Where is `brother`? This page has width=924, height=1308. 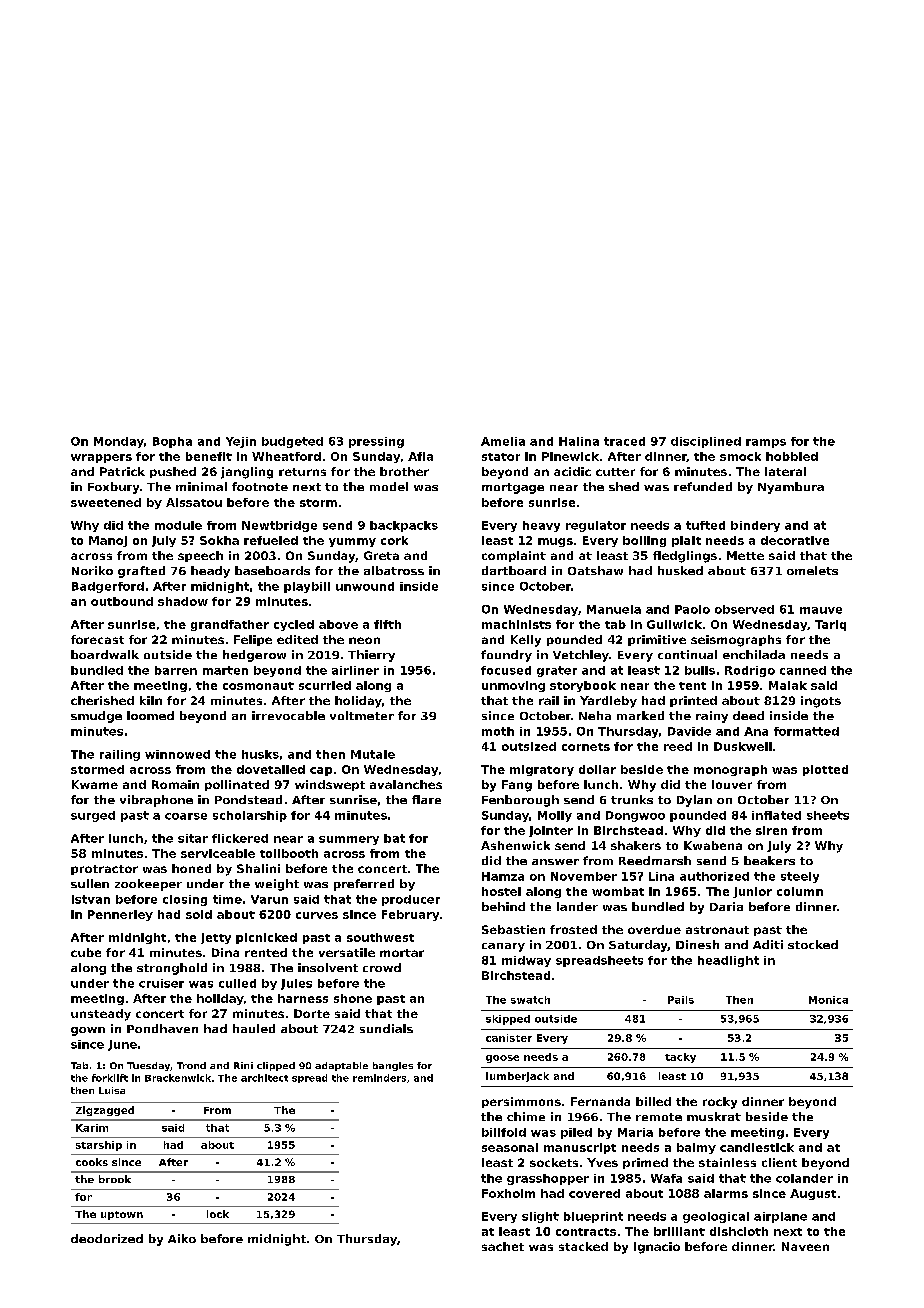
brother is located at coordinates (404, 471).
